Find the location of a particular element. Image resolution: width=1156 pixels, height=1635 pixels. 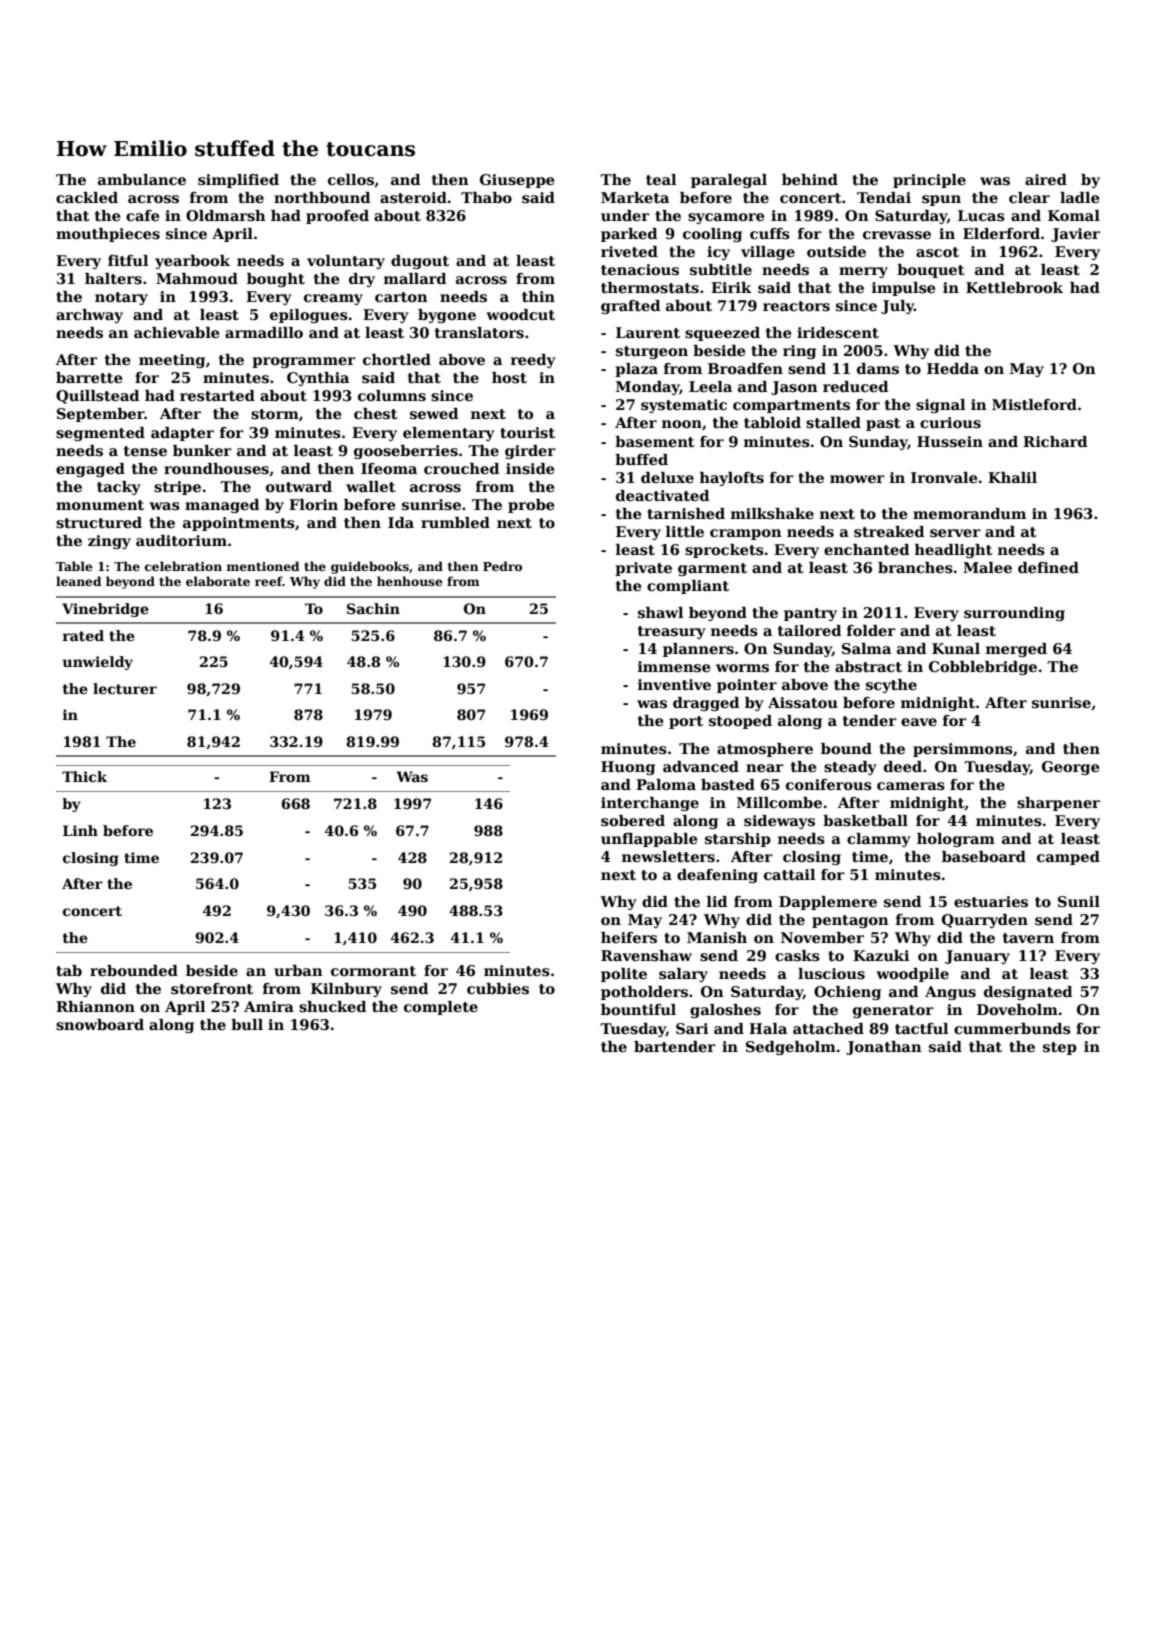

simplified is located at coordinates (238, 181).
